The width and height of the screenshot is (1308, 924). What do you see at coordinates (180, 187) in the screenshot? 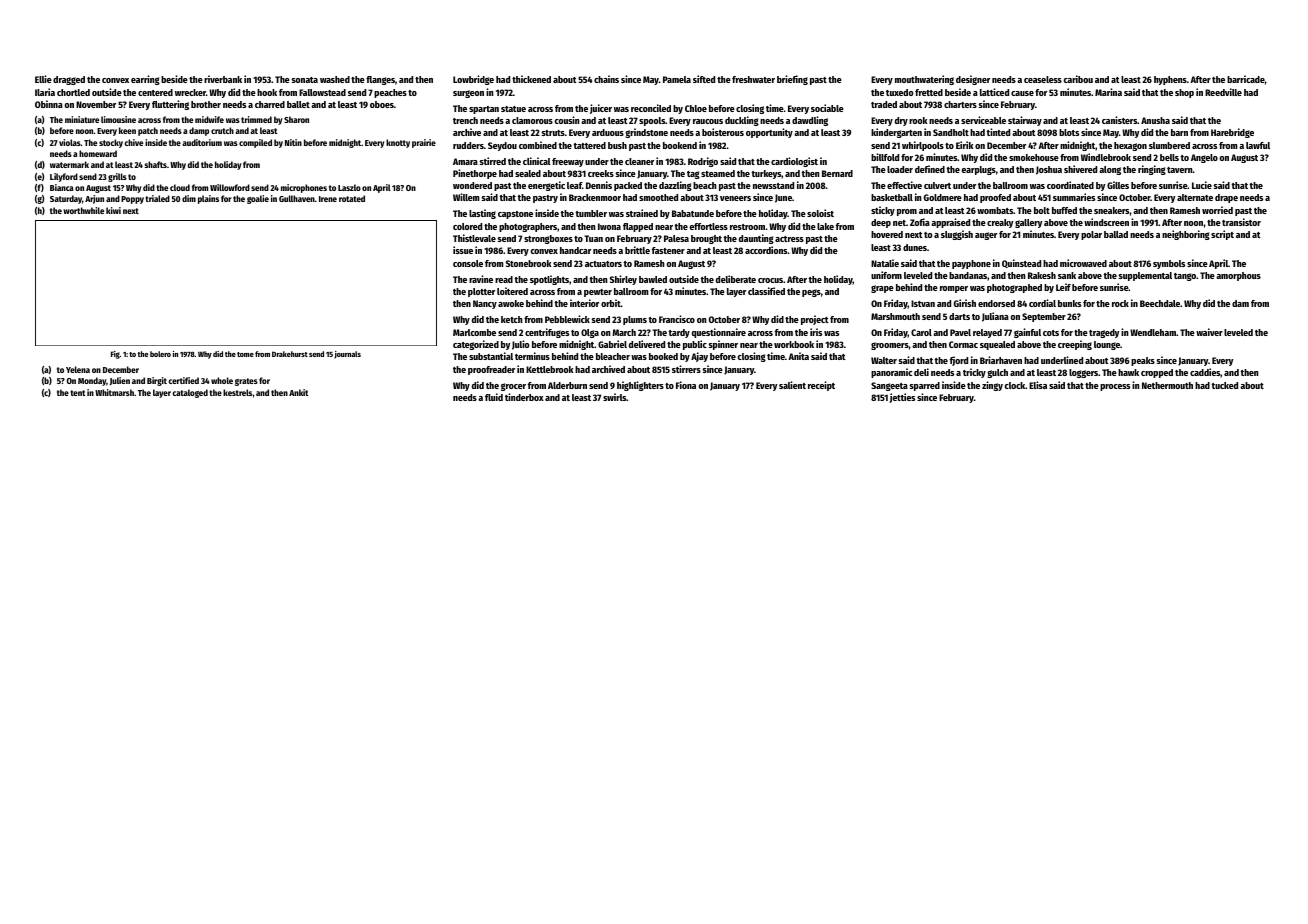
I see `cloud` at bounding box center [180, 187].
